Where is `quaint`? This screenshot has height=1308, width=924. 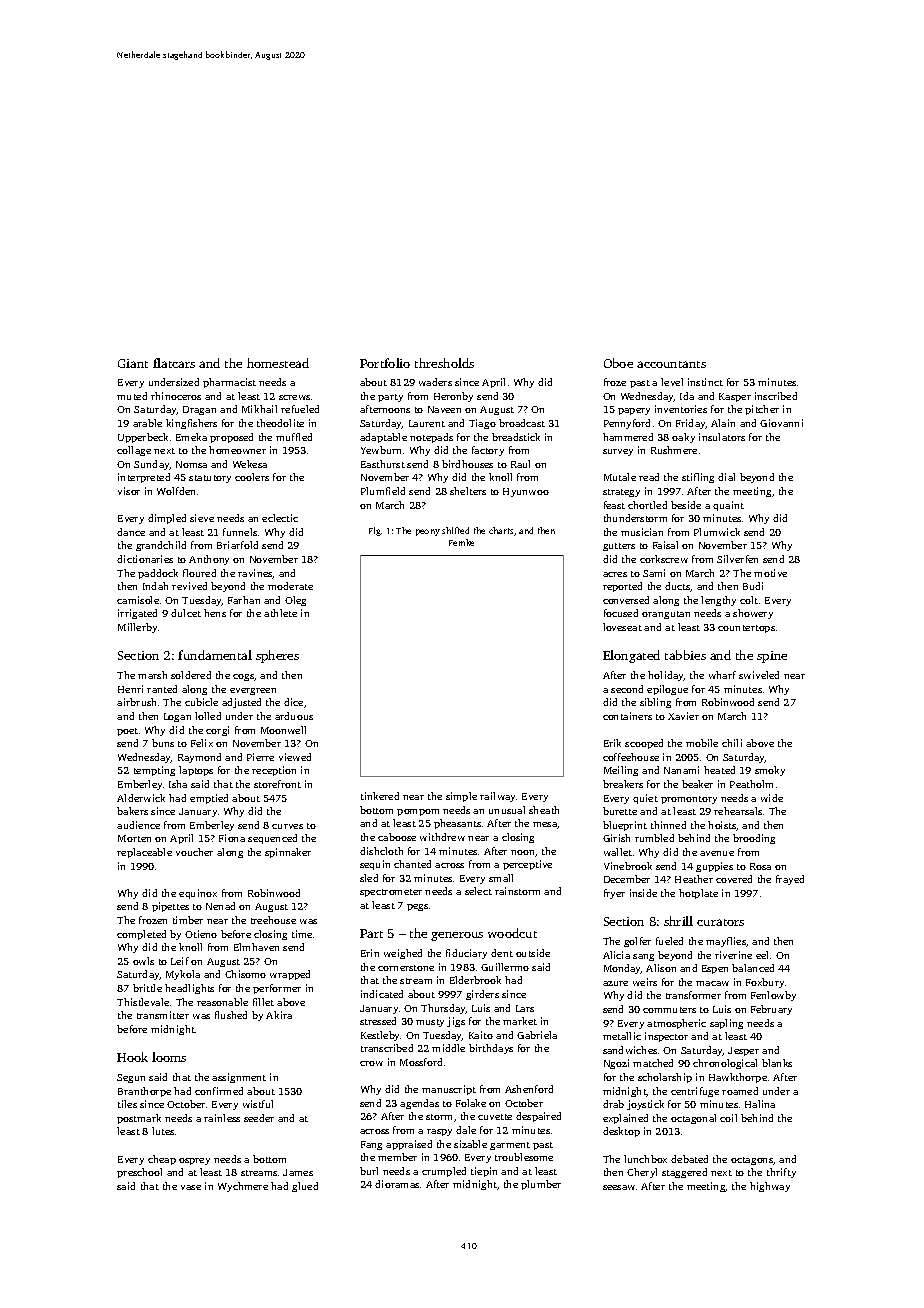
quaint is located at coordinates (728, 506).
